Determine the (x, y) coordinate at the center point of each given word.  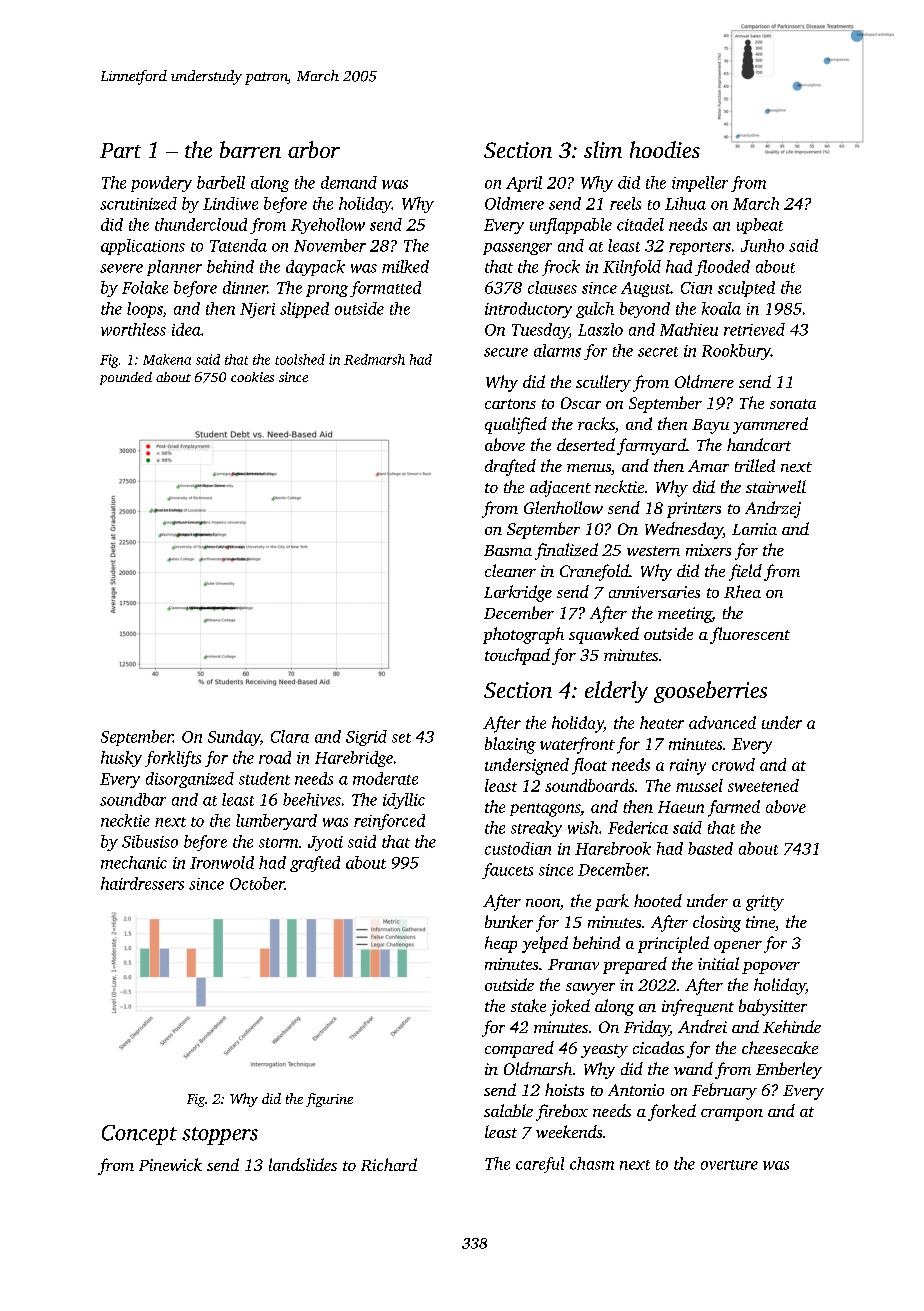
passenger (517, 249)
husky (121, 759)
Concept (139, 1135)
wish (583, 827)
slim (603, 149)
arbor (314, 149)
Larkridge (518, 593)
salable (508, 1110)
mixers (708, 550)
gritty (765, 903)
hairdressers (142, 883)
